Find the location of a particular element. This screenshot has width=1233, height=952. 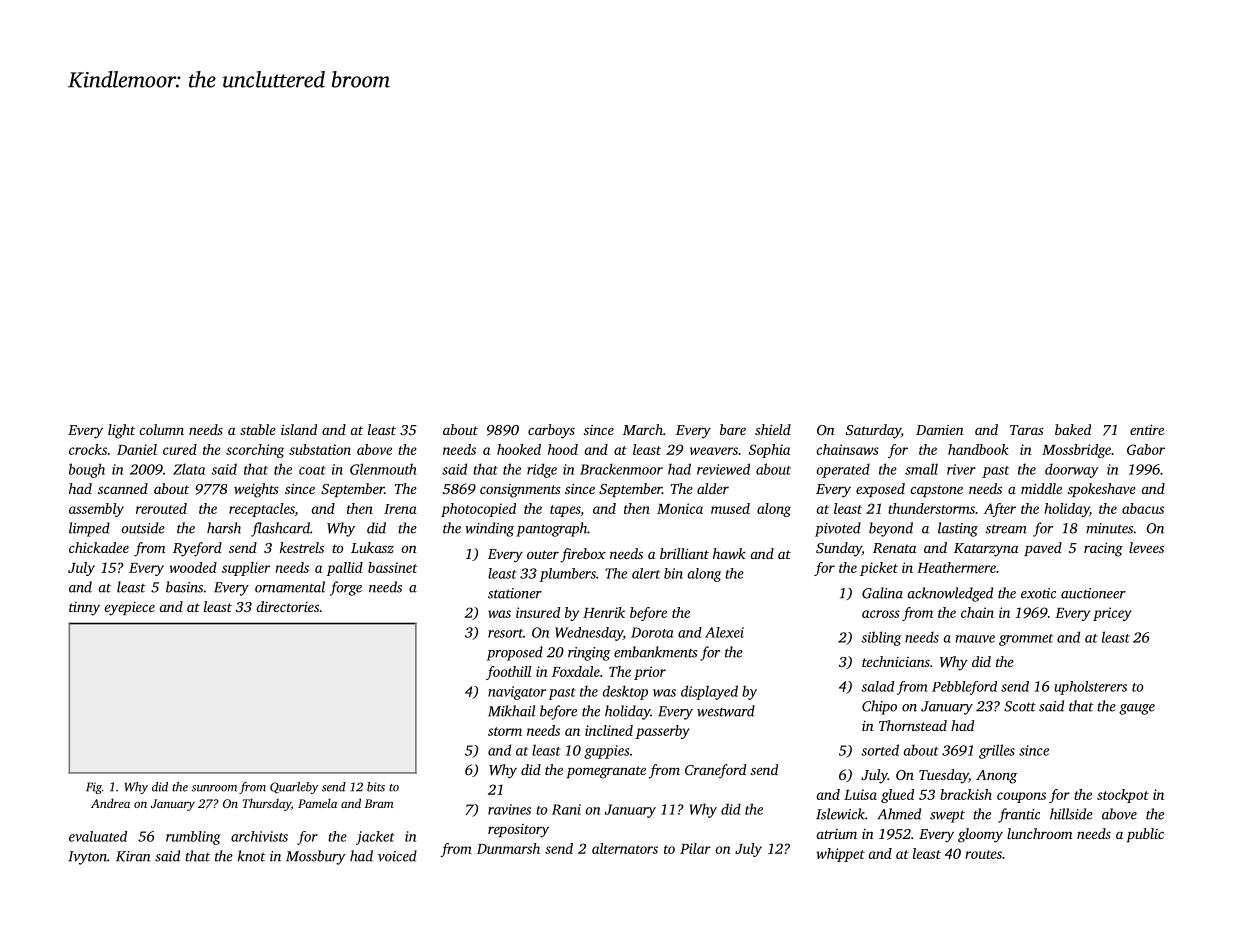

pricey is located at coordinates (1112, 614).
